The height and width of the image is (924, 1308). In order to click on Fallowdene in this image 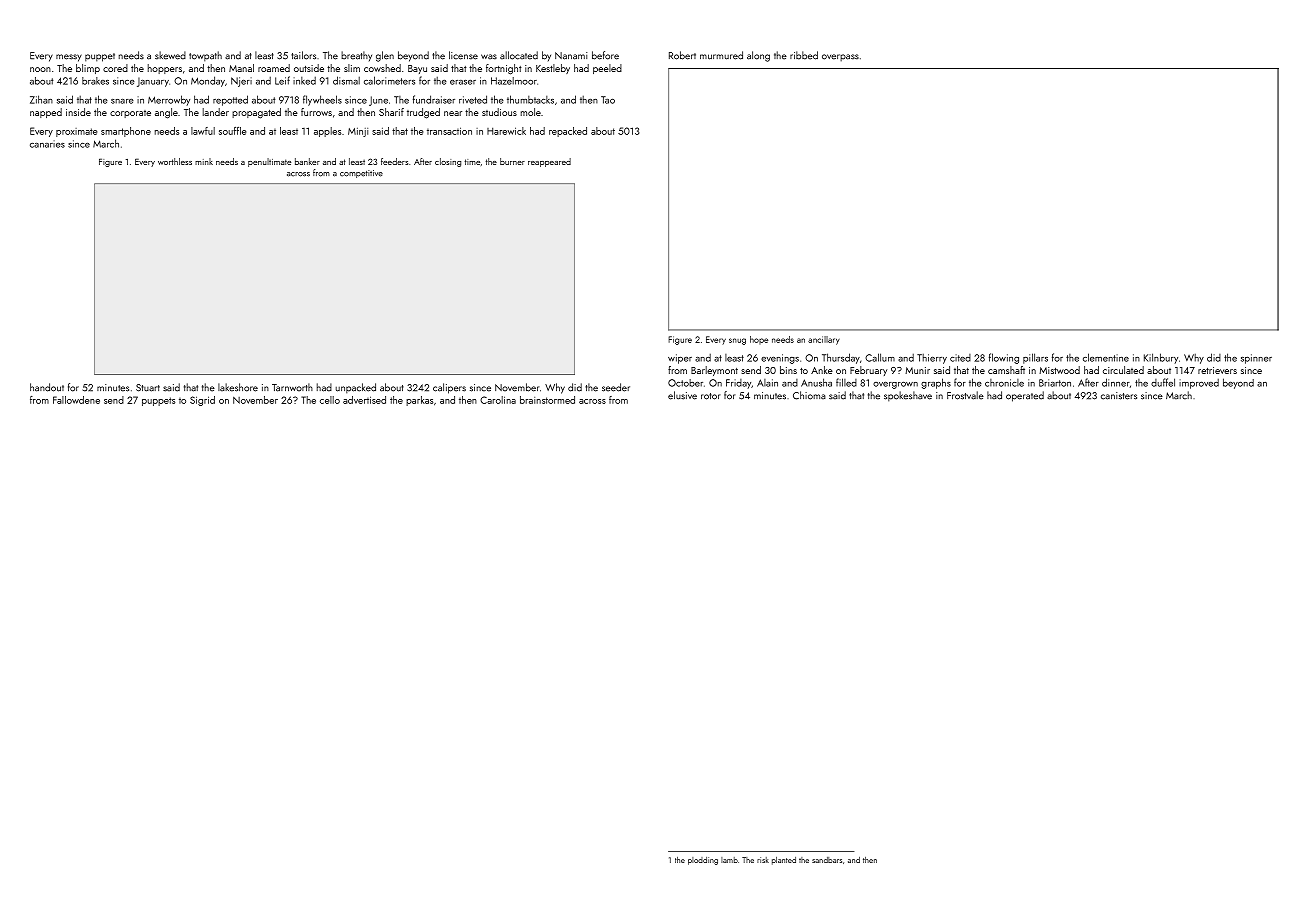, I will do `click(76, 400)`.
